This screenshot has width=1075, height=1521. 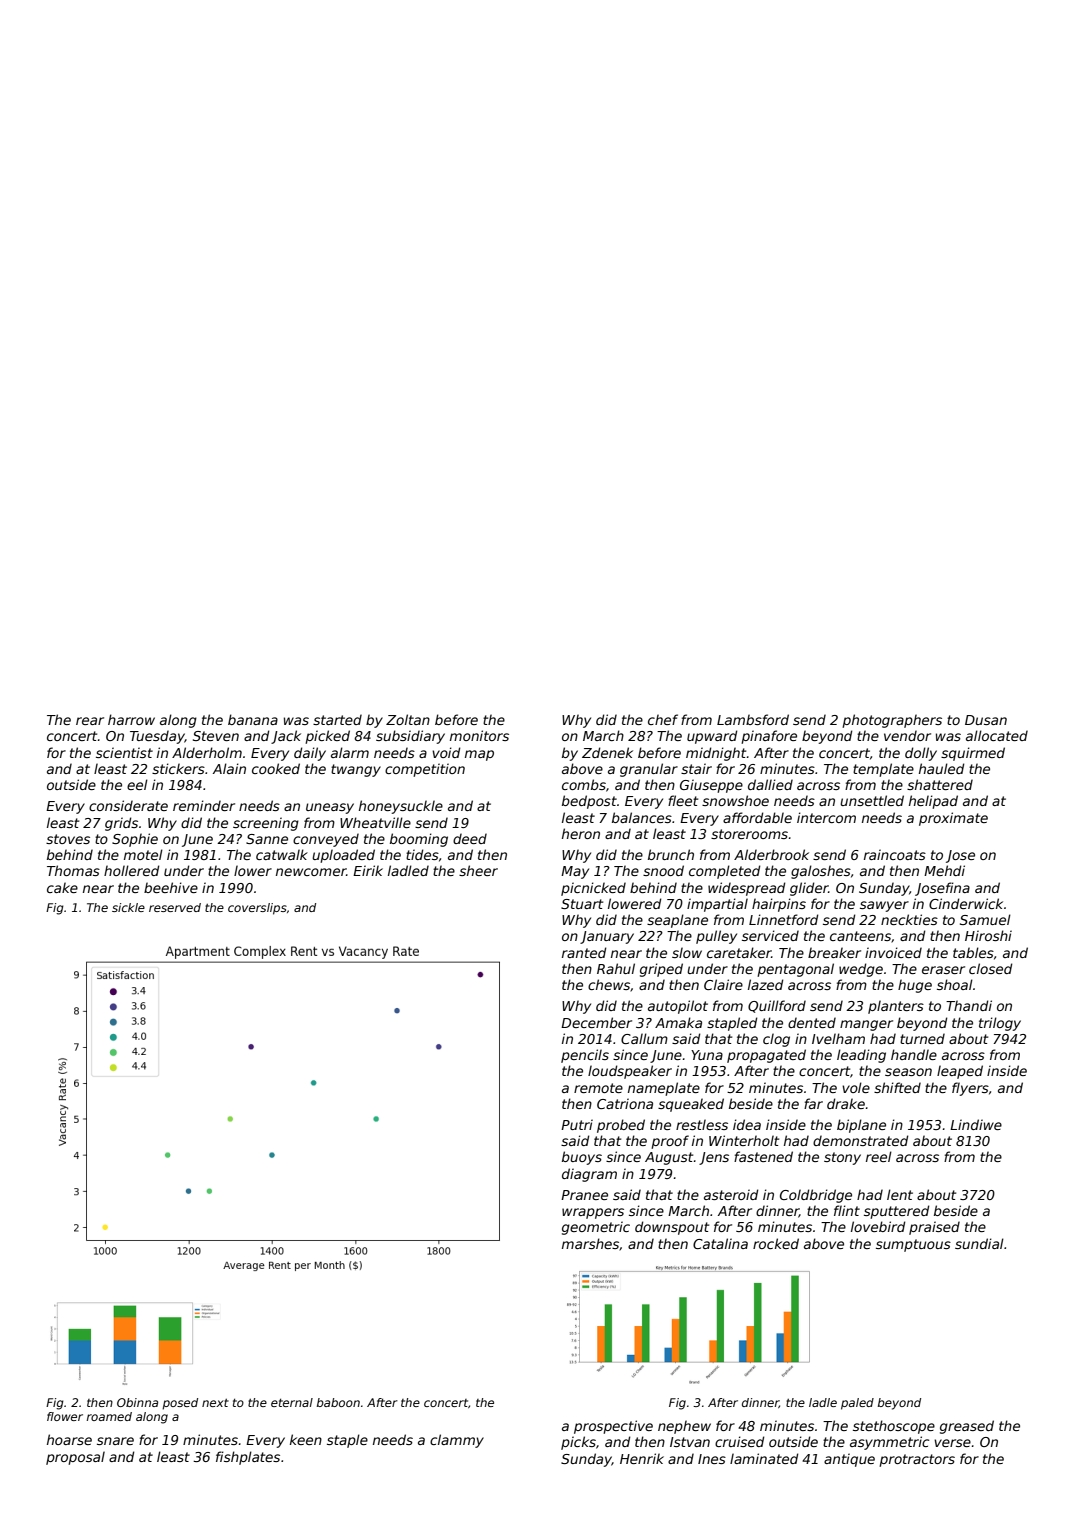 I want to click on intercom, so click(x=826, y=817).
